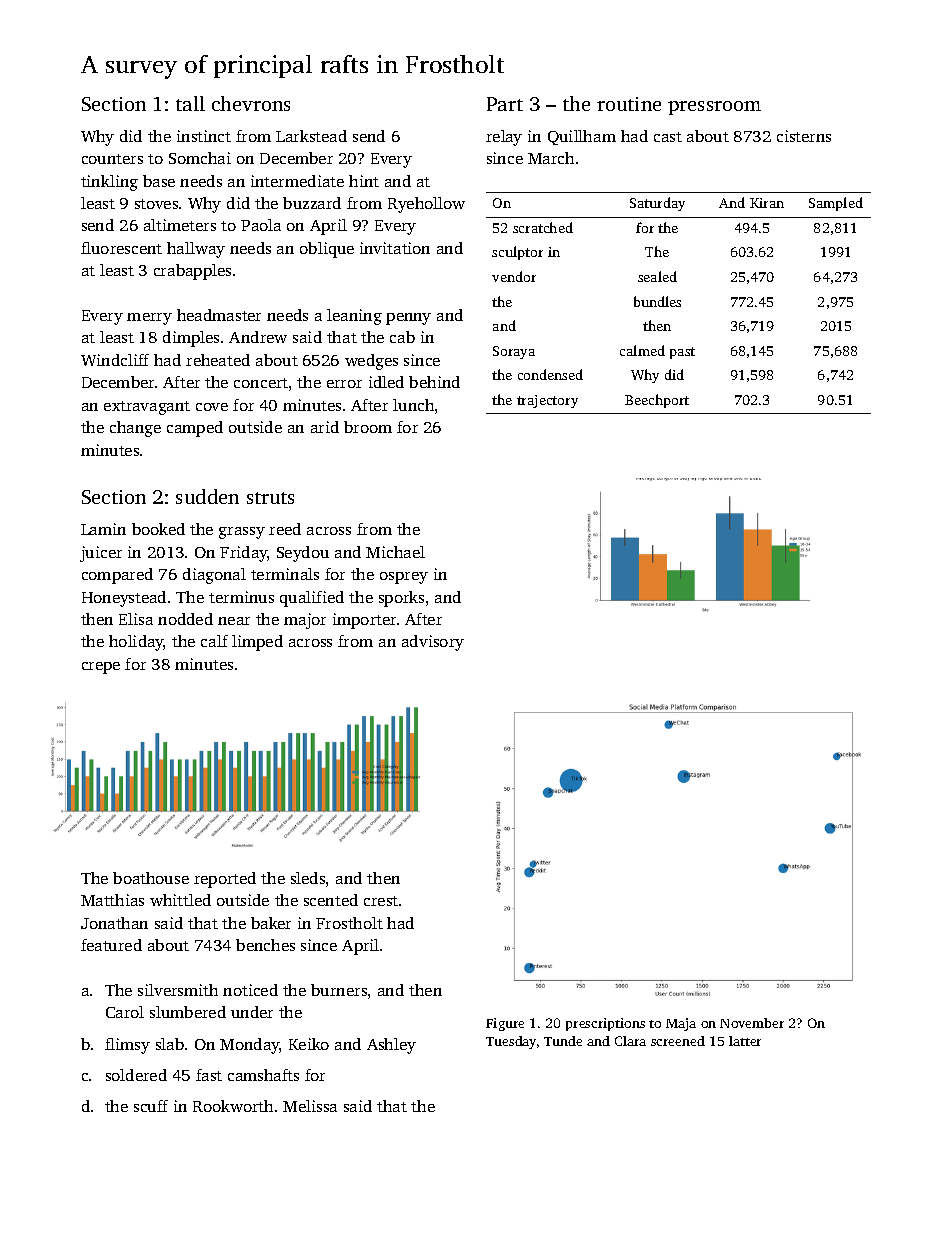 This page has width=952, height=1233. What do you see at coordinates (401, 599) in the page?
I see `sporks` at bounding box center [401, 599].
